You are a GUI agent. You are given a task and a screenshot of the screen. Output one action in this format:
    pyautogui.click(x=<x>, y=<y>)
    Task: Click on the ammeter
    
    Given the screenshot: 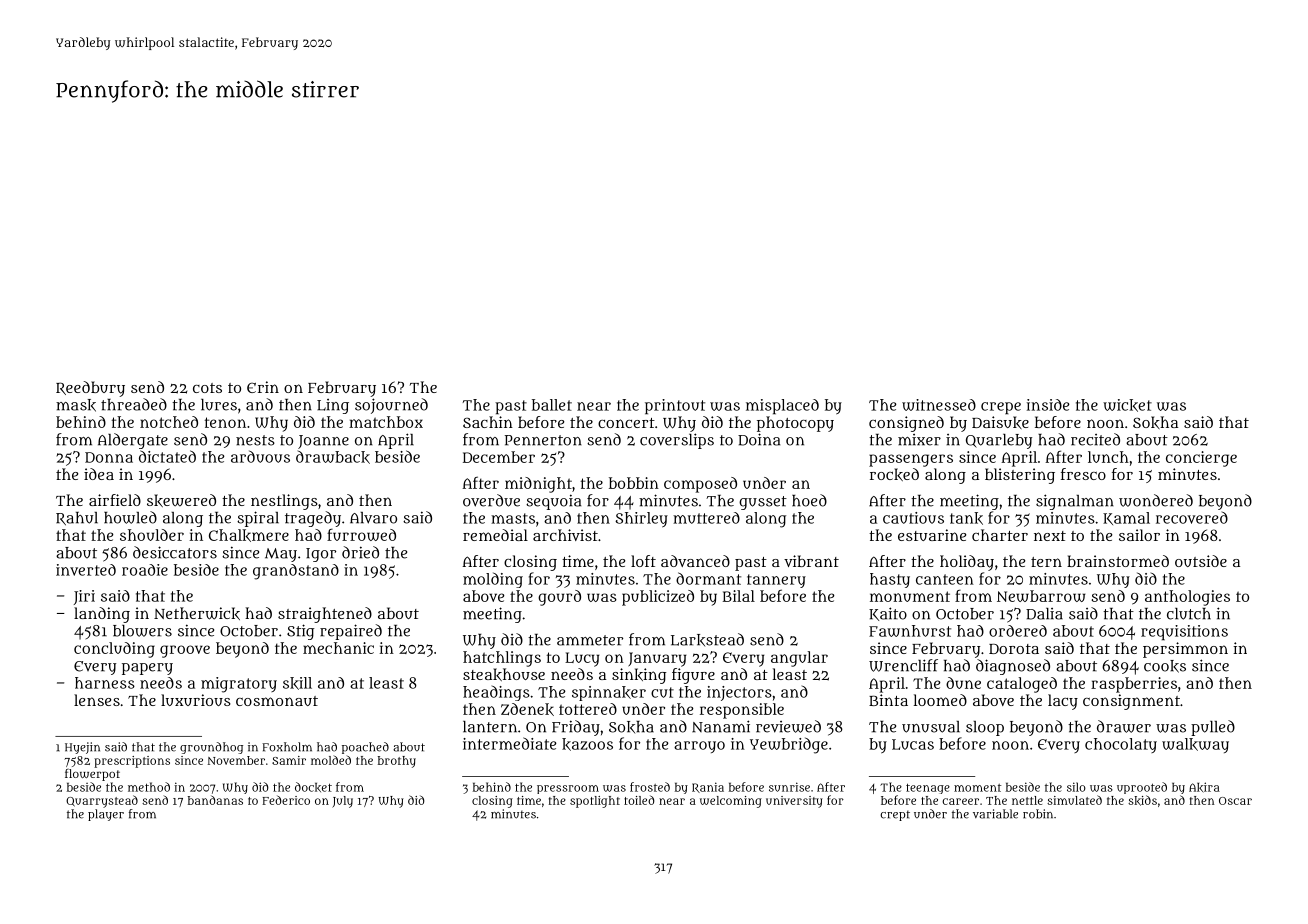 What is the action you would take?
    pyautogui.click(x=590, y=640)
